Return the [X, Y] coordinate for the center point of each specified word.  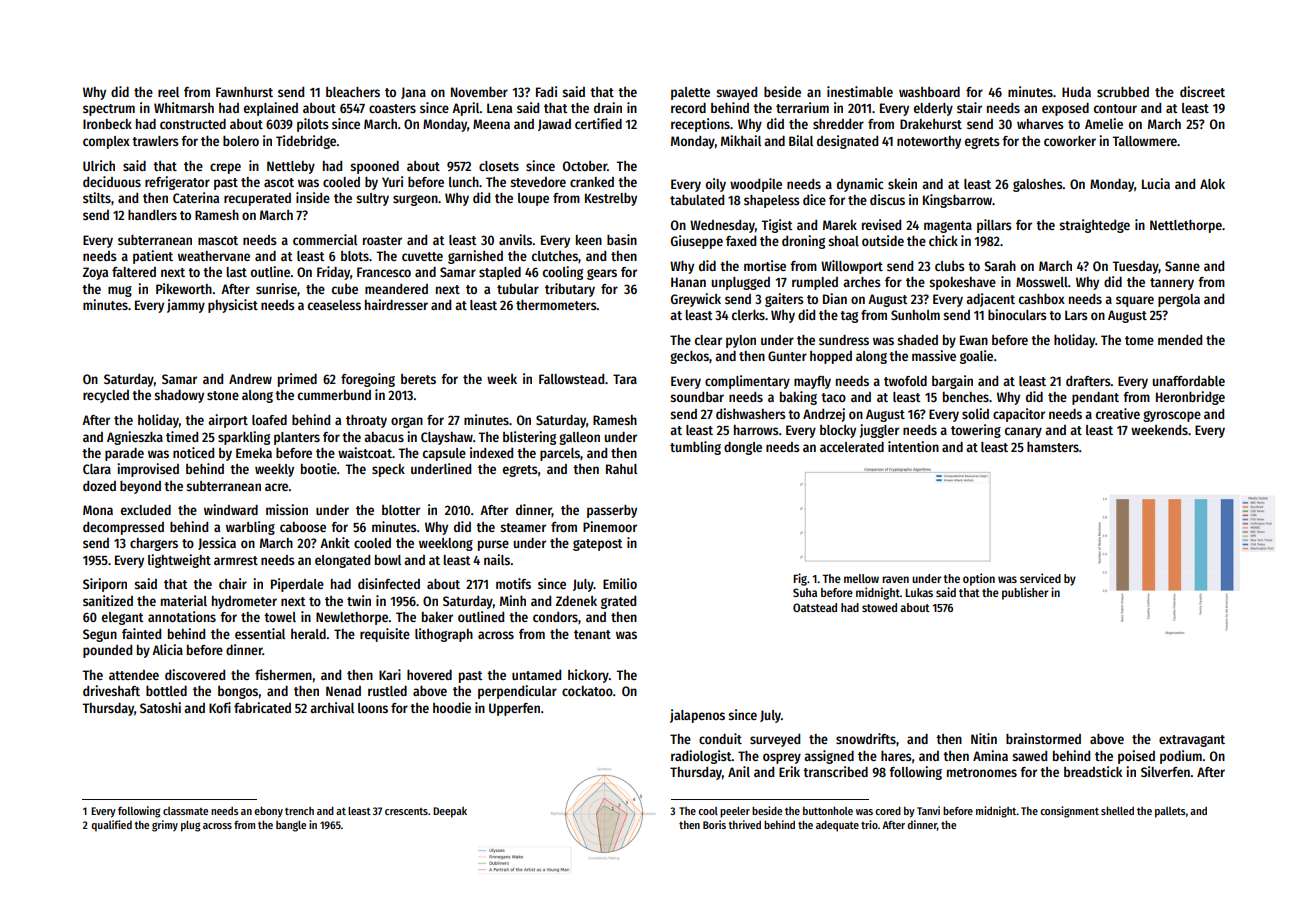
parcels [560, 454]
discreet [1202, 91]
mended [1180, 340]
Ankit [335, 542]
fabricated [262, 707]
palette [690, 93]
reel [168, 92]
